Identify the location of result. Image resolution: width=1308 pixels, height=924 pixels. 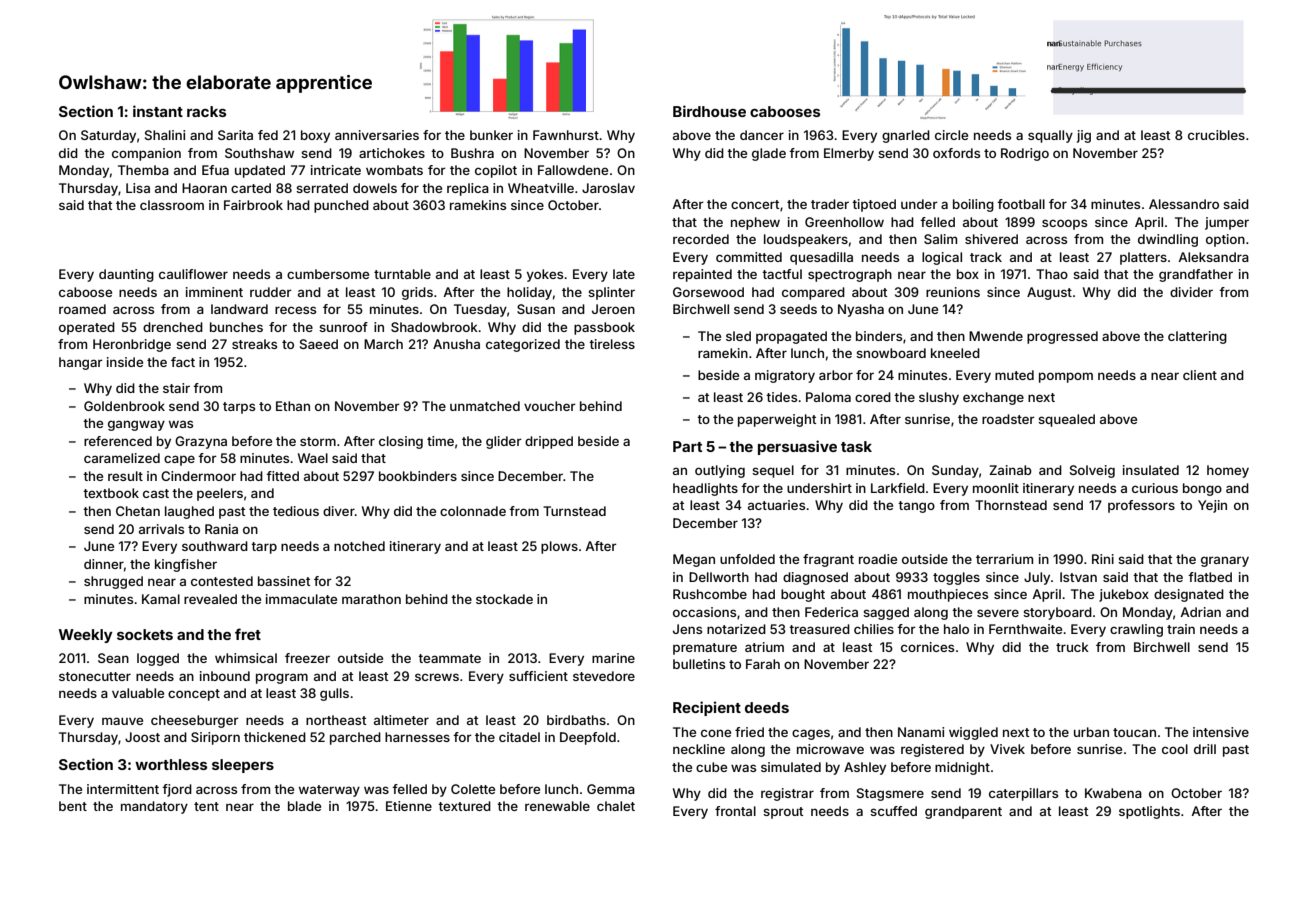
(125, 476).
